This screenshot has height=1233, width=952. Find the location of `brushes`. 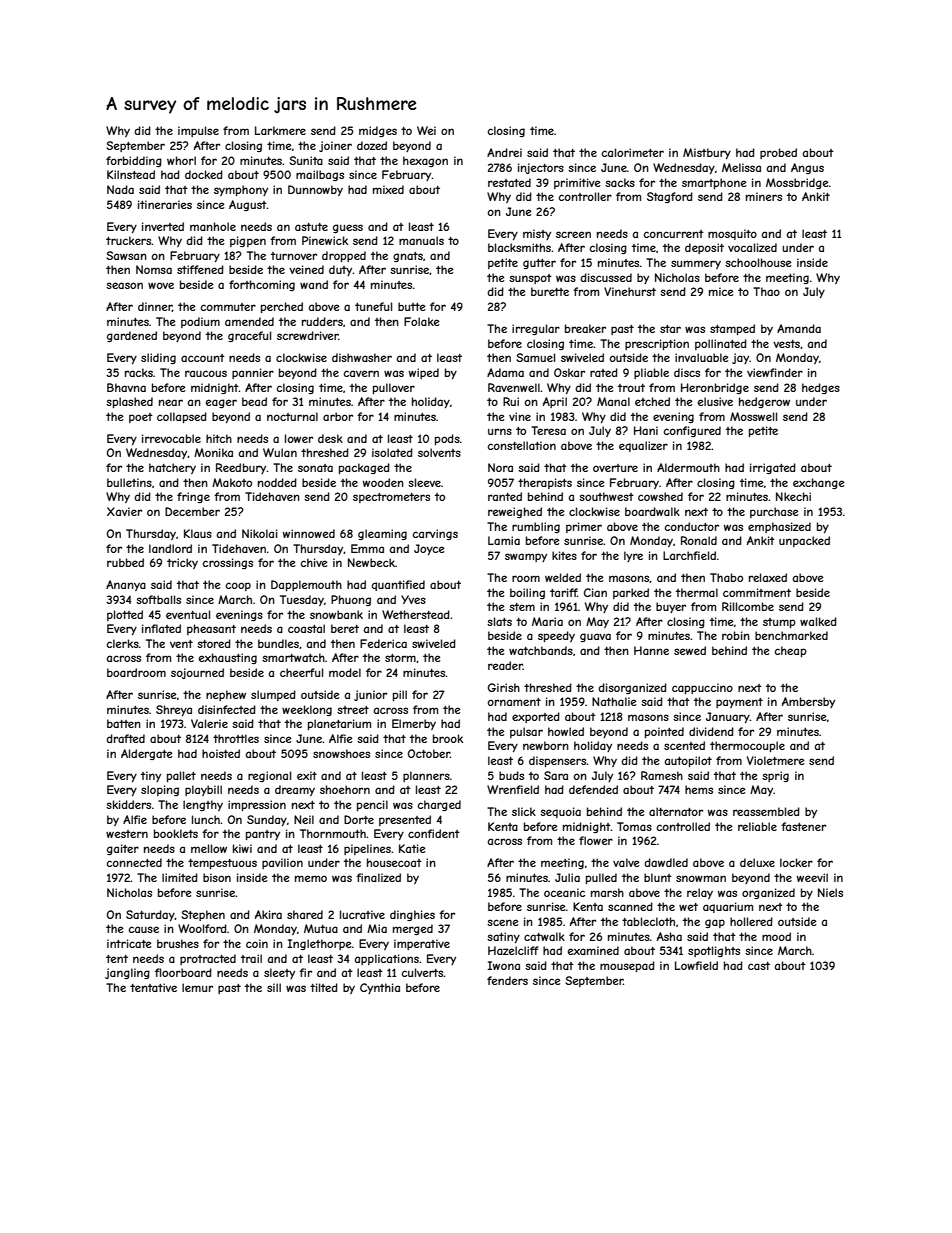

brushes is located at coordinates (178, 943).
